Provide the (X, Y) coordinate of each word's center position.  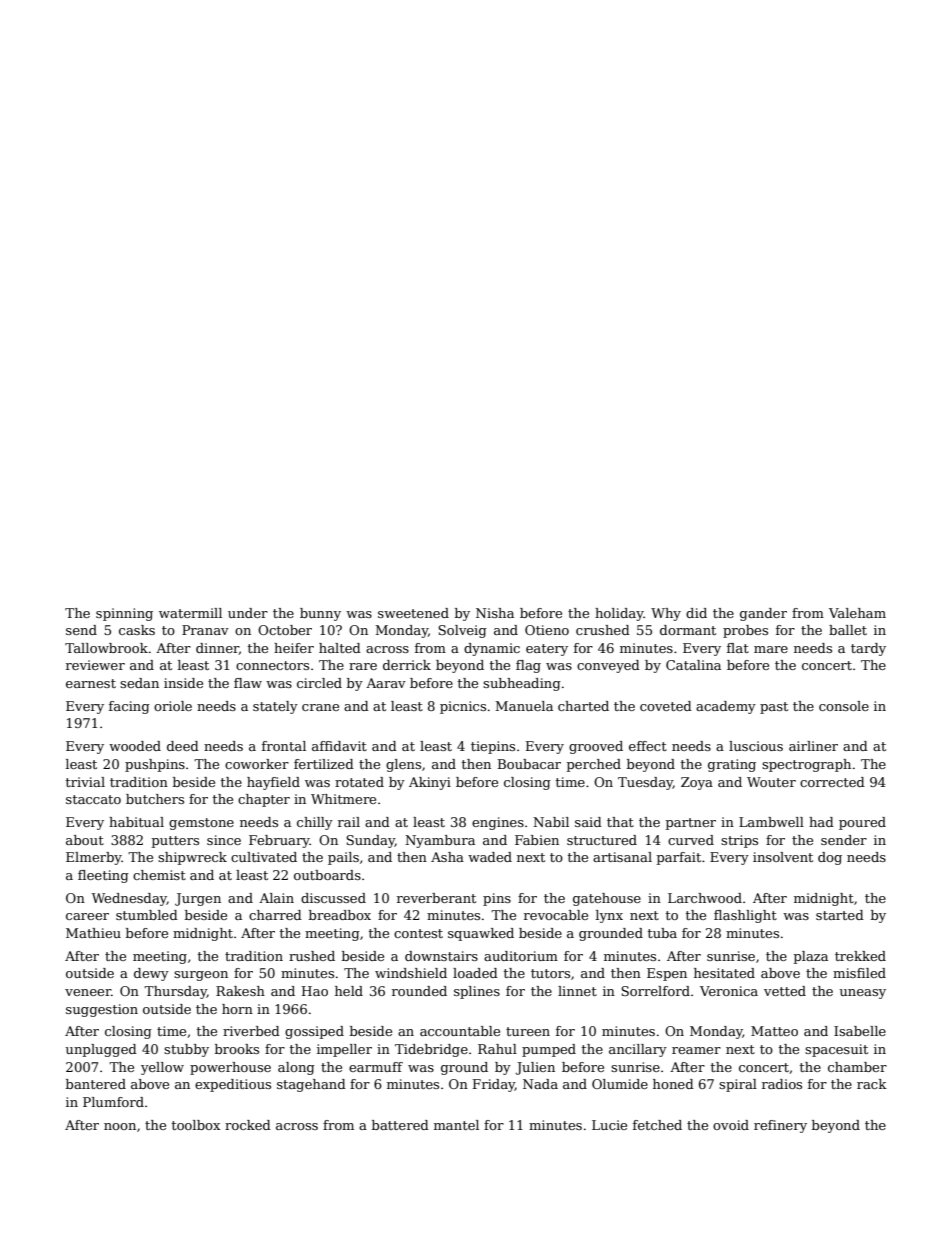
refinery (780, 1126)
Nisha (495, 613)
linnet (577, 991)
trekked (860, 956)
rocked (248, 1125)
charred (275, 915)
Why (666, 614)
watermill (190, 613)
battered (400, 1125)
